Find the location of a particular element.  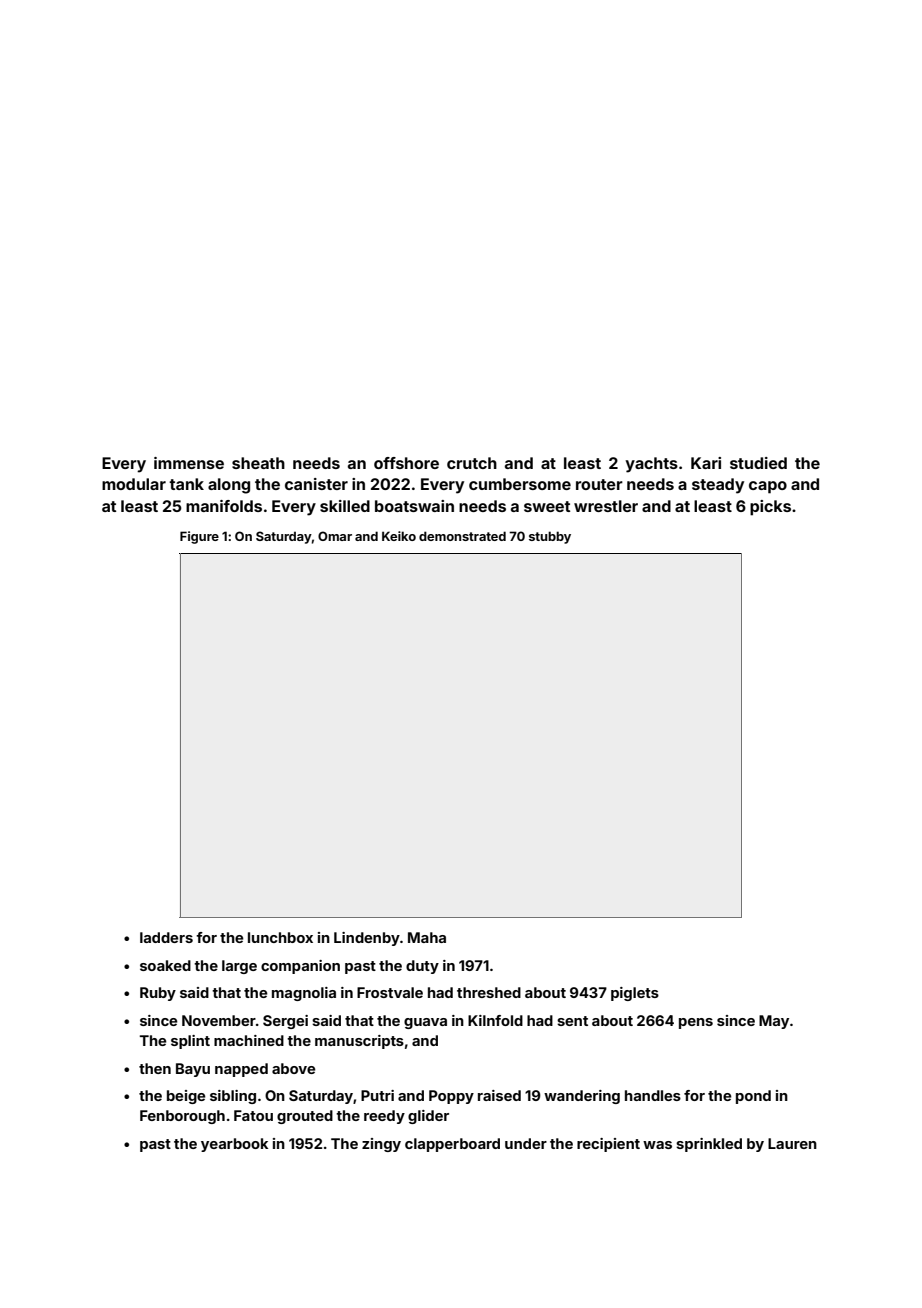

demonstrated is located at coordinates (462, 536).
